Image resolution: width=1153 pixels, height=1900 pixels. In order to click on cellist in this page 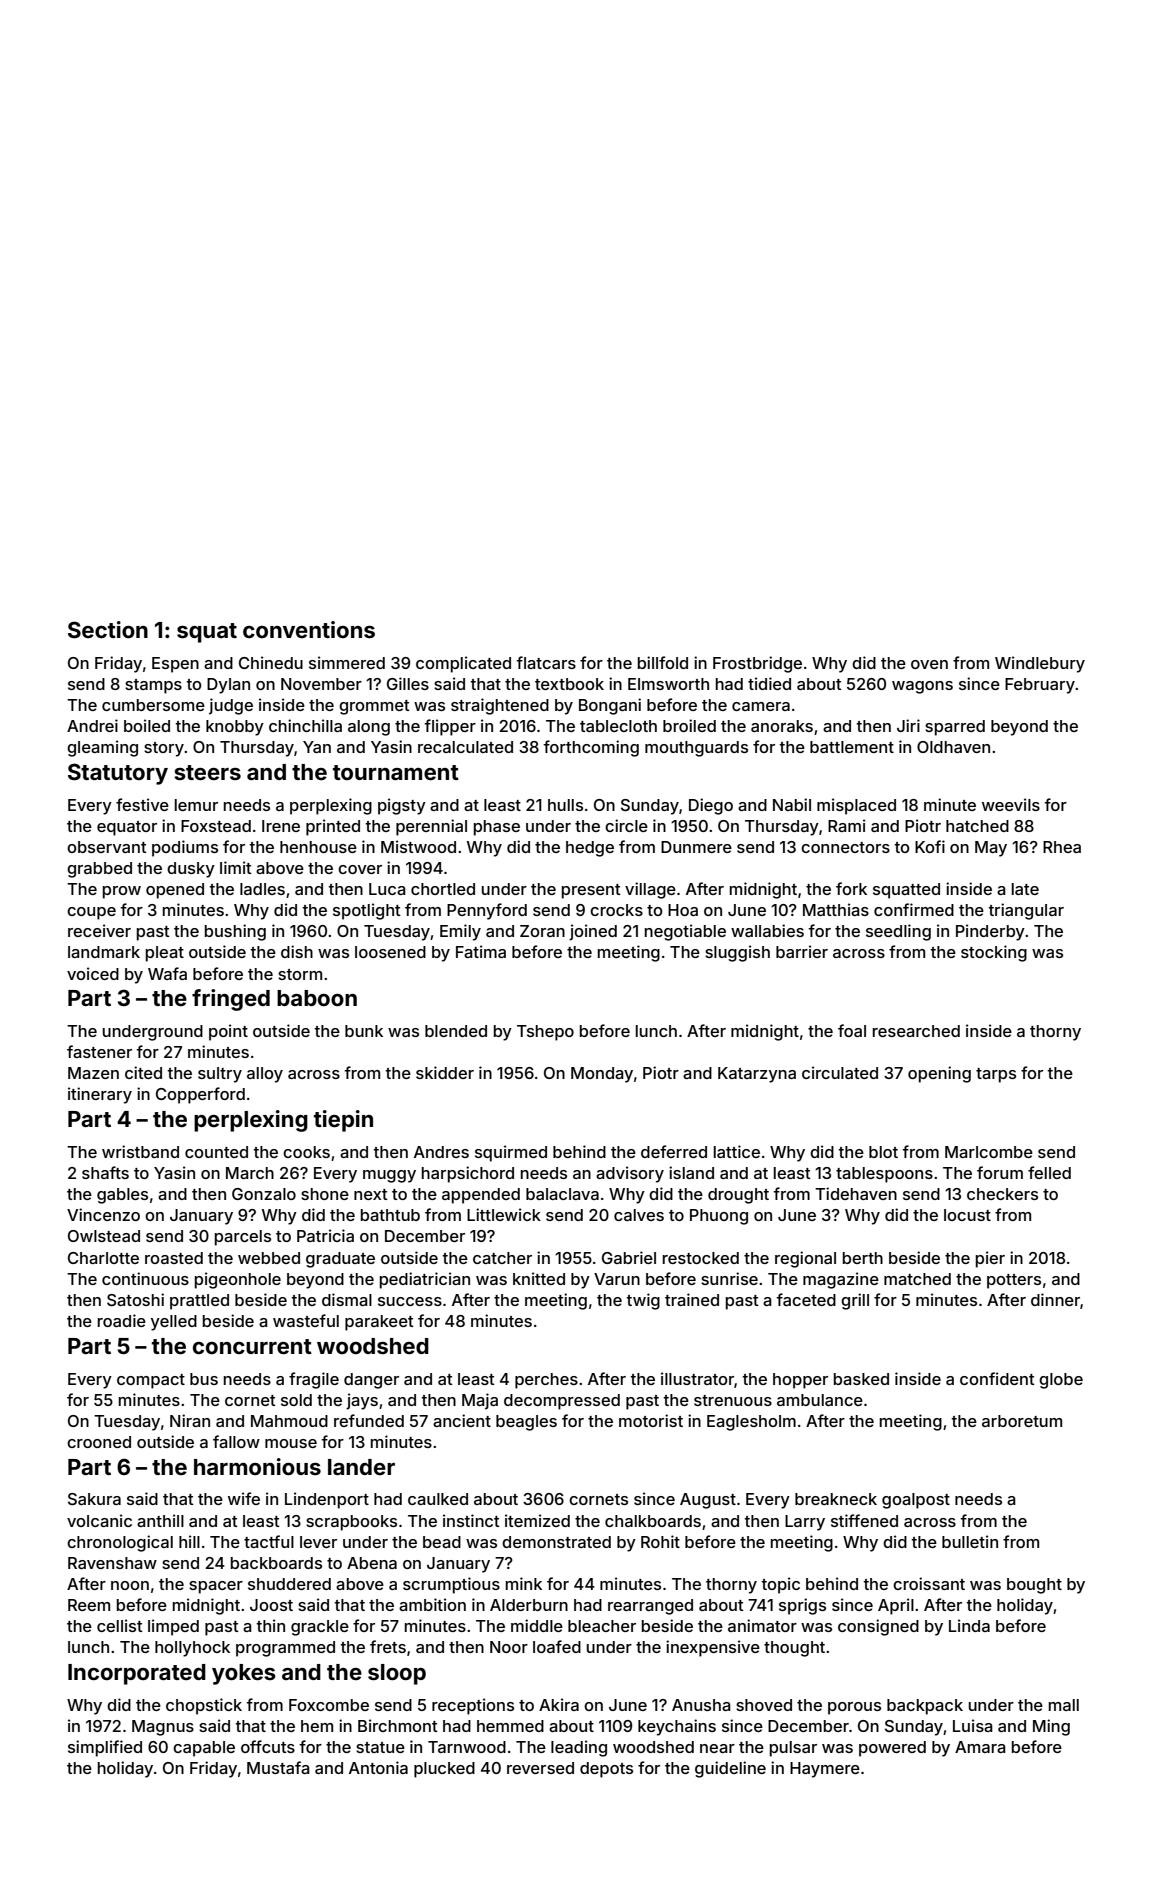, I will do `click(120, 1625)`.
